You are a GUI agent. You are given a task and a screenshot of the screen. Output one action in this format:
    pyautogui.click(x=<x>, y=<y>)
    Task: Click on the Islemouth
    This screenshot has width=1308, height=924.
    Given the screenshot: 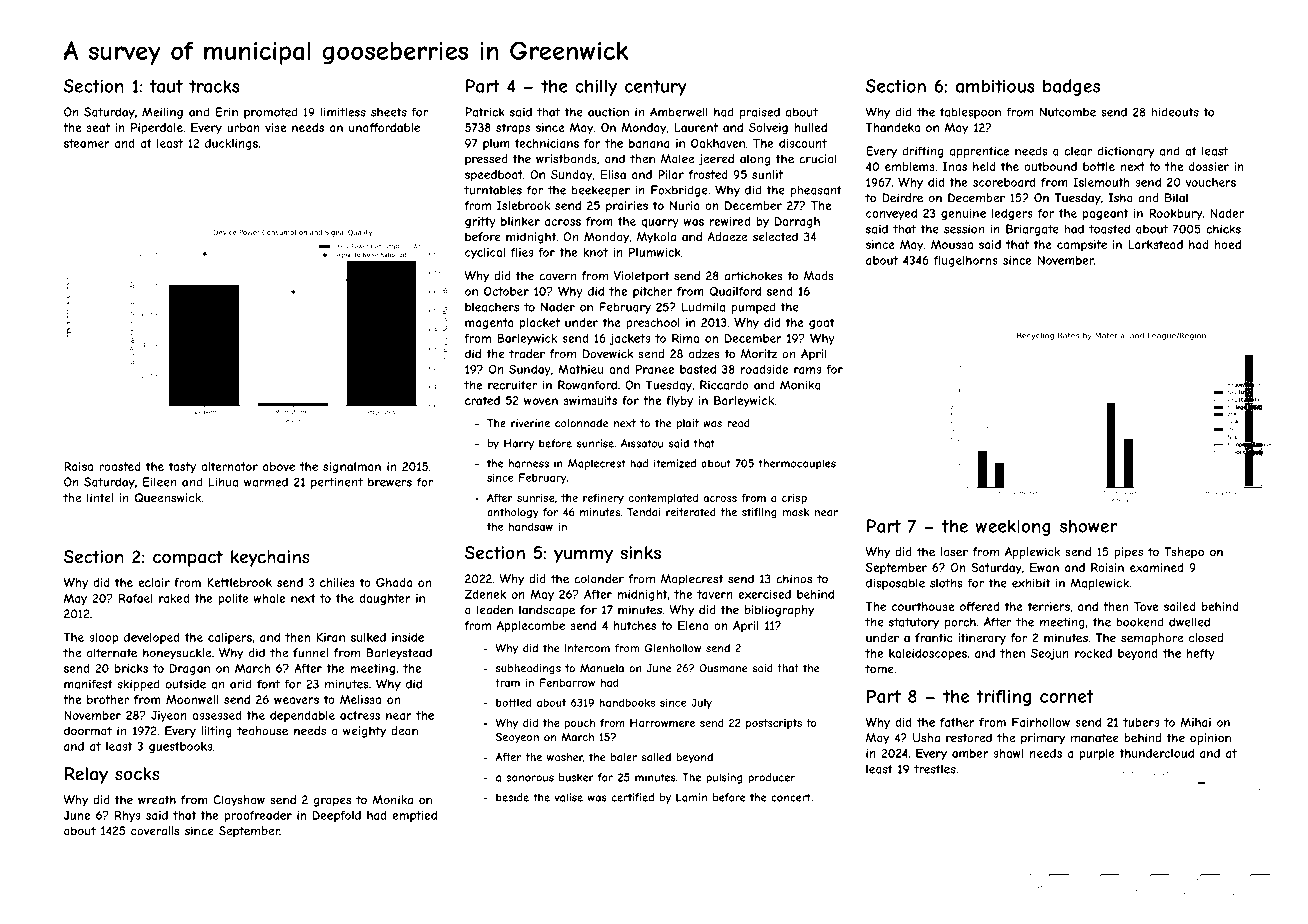 What is the action you would take?
    pyautogui.click(x=1101, y=182)
